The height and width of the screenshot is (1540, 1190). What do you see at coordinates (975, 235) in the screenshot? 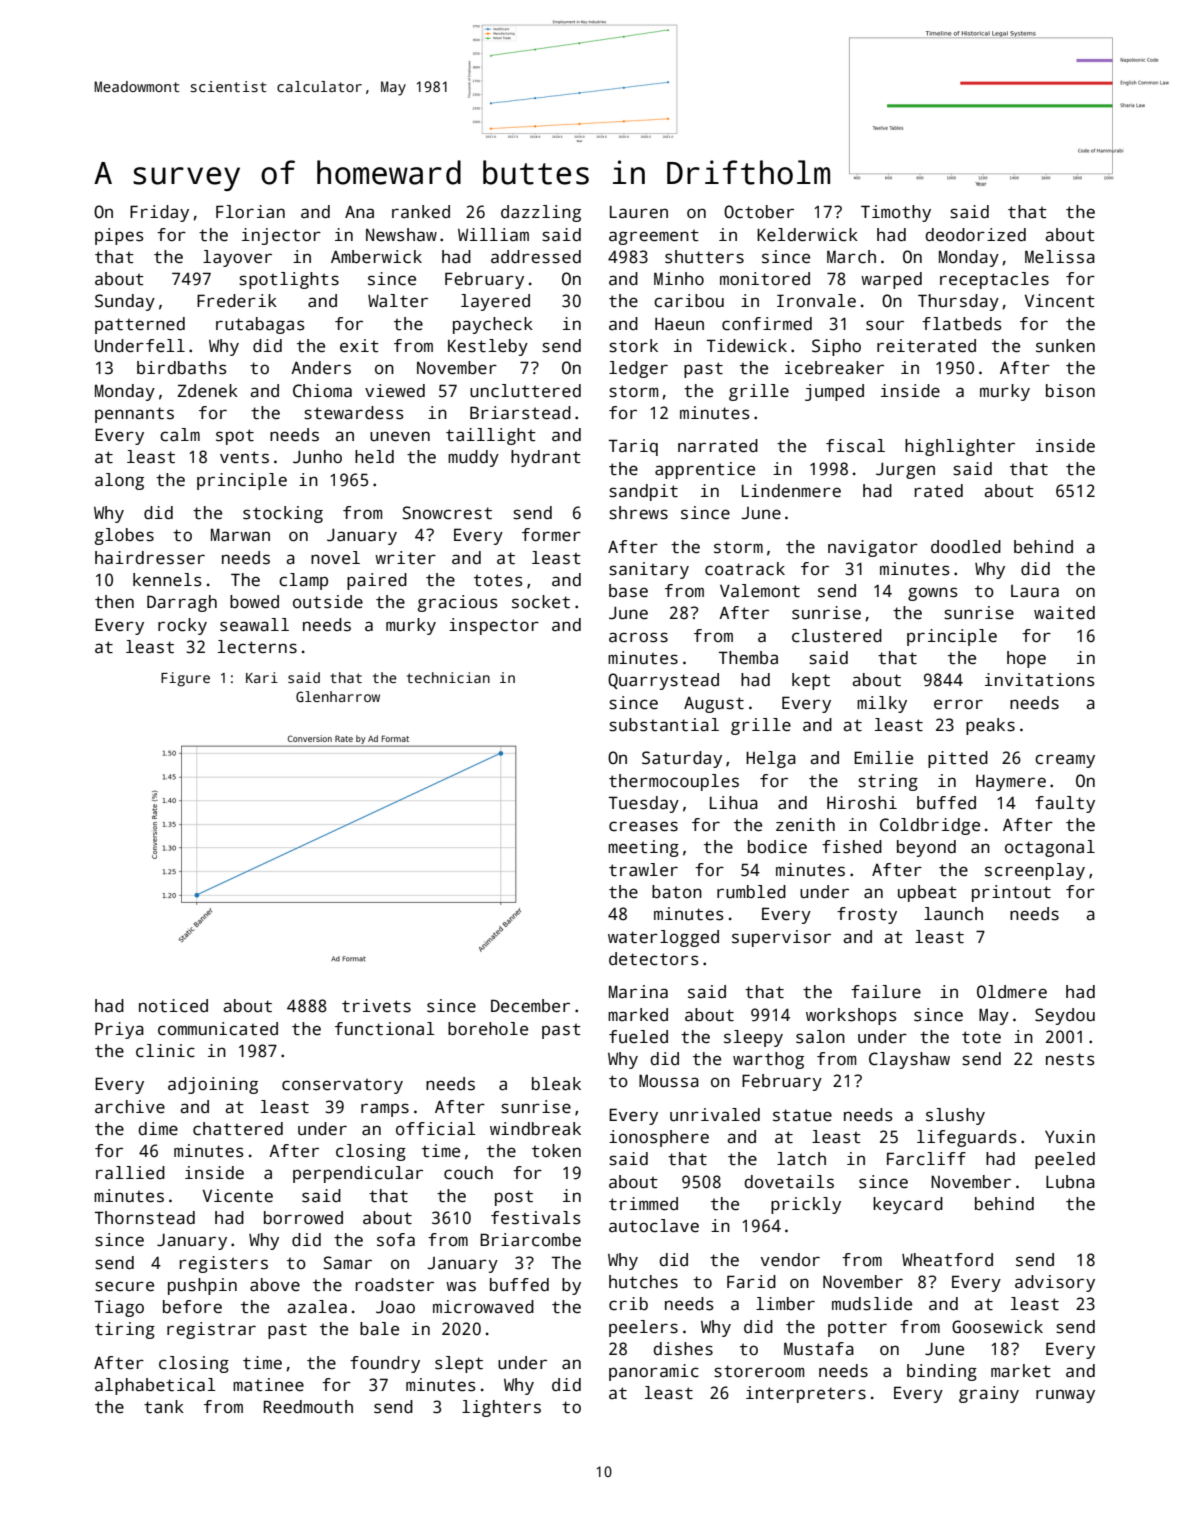
I see `deodorized` at bounding box center [975, 235].
